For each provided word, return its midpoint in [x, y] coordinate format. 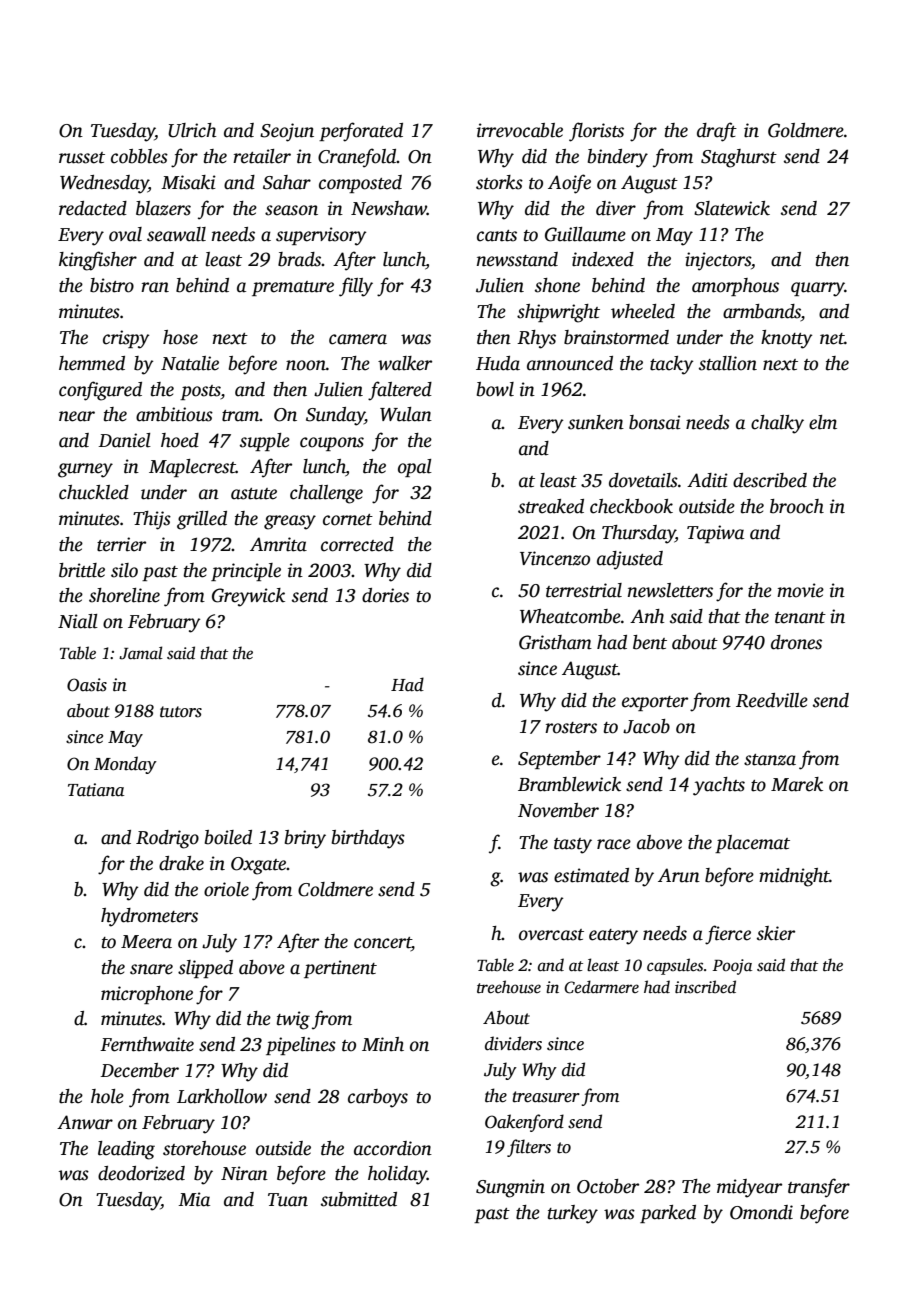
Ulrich [192, 130]
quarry [818, 289]
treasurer [546, 1097]
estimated [591, 875]
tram [241, 416]
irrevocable [520, 130]
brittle [82, 570]
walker [405, 363]
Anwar [85, 1122]
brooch [797, 506]
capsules [675, 966]
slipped [205, 969]
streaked [551, 506]
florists [596, 132]
